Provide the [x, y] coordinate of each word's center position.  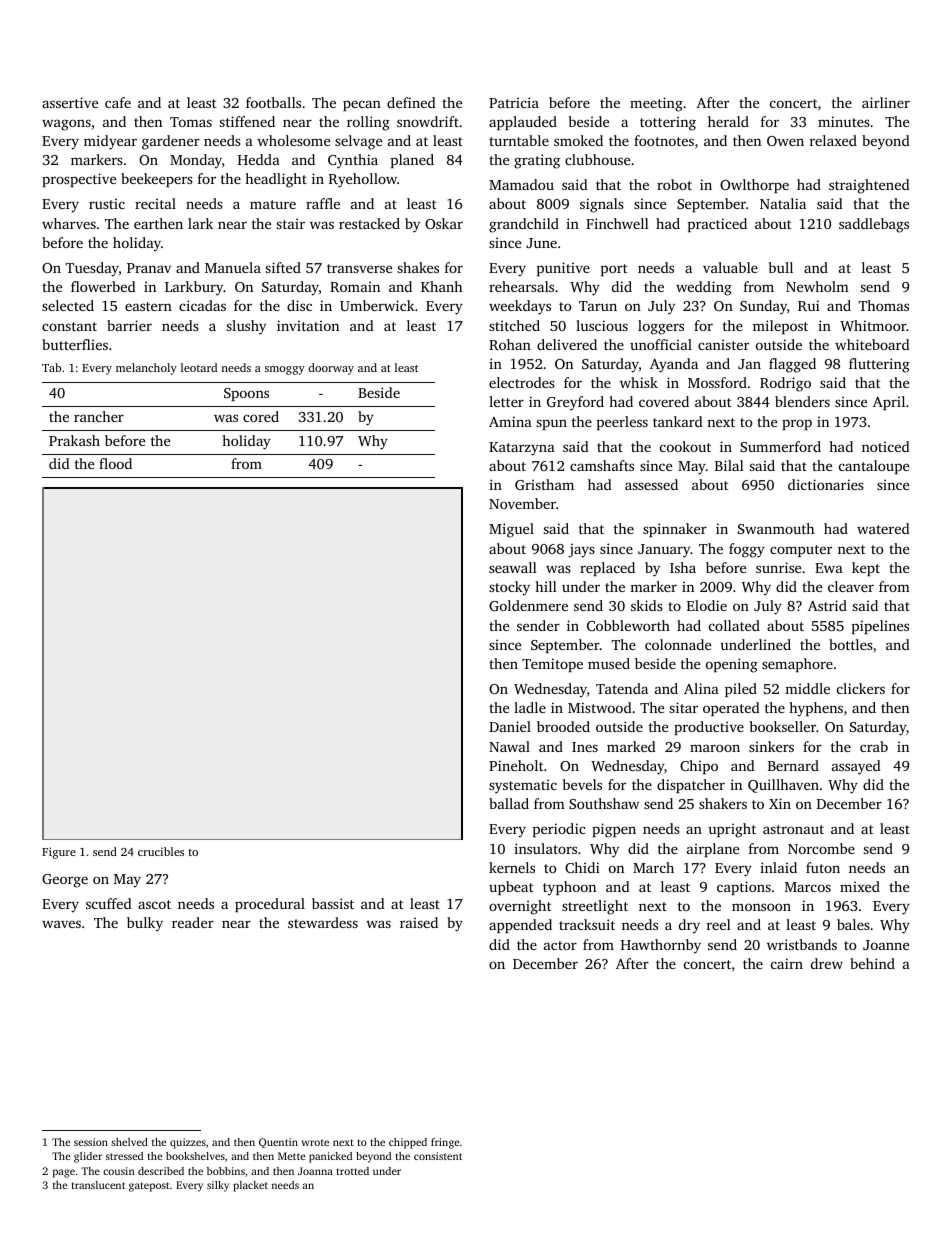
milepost [780, 327]
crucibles [161, 851]
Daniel [510, 726]
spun [552, 424]
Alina [701, 688]
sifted [283, 267]
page [64, 1173]
